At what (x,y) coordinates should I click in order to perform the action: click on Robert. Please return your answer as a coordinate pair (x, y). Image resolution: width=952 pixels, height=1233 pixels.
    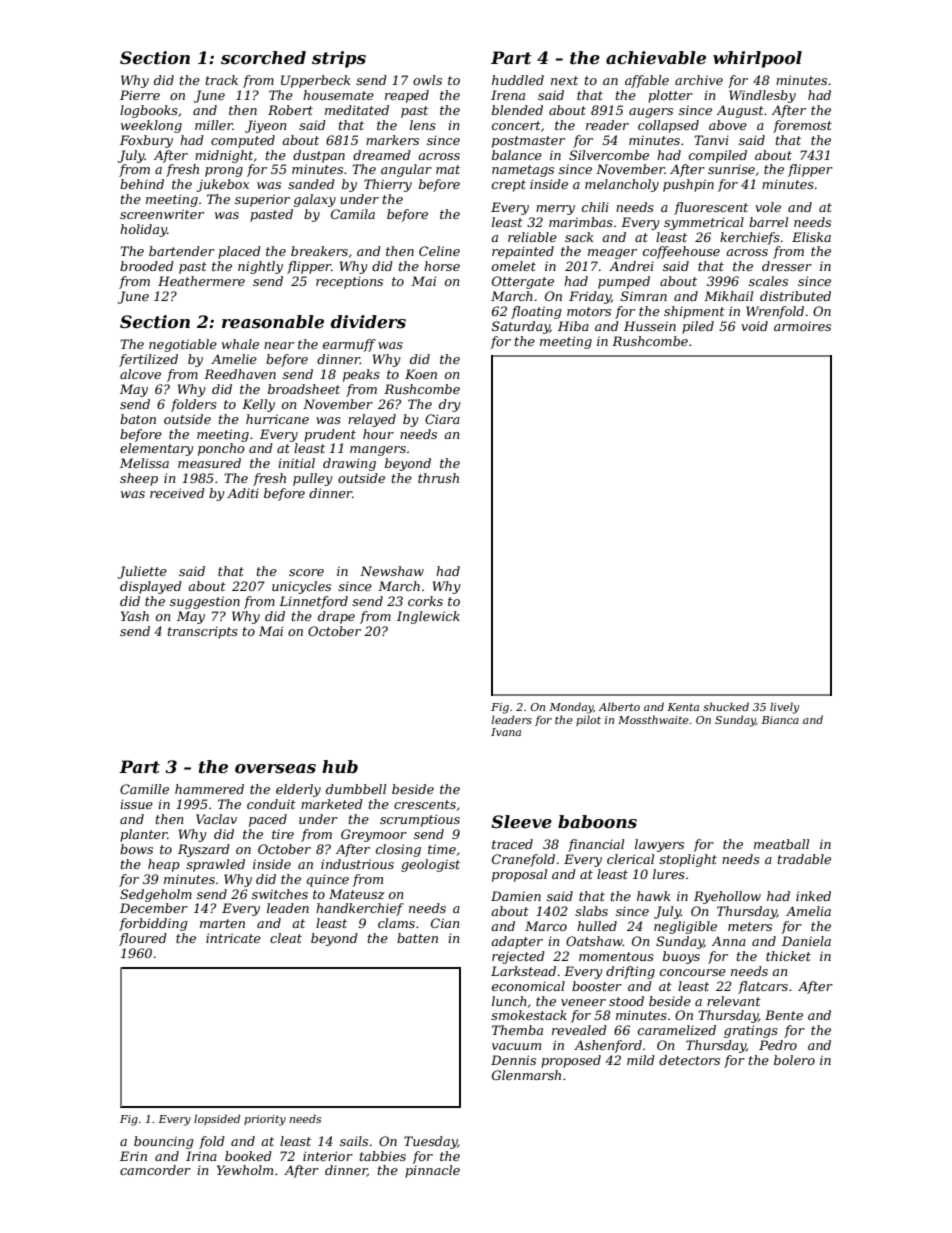
    Looking at the image, I should click on (290, 110).
